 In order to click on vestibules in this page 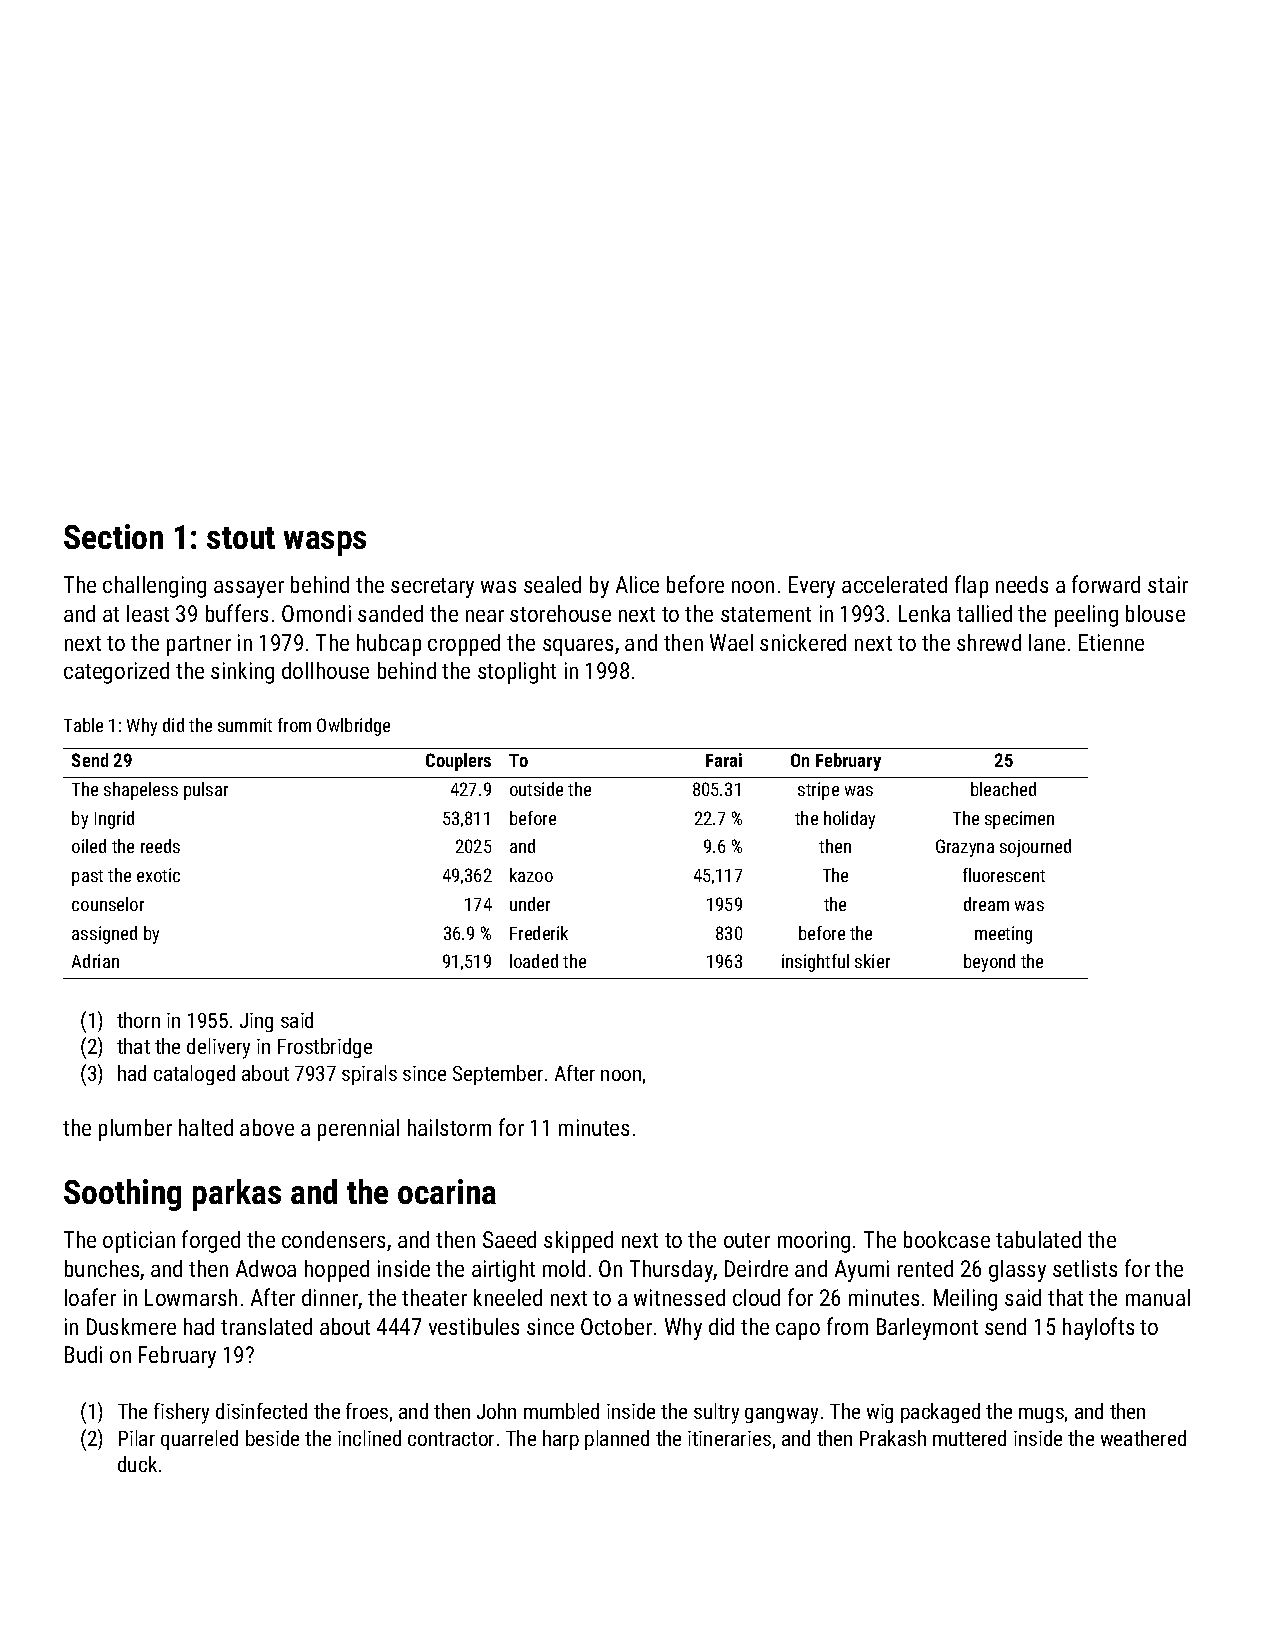, I will do `click(474, 1326)`.
